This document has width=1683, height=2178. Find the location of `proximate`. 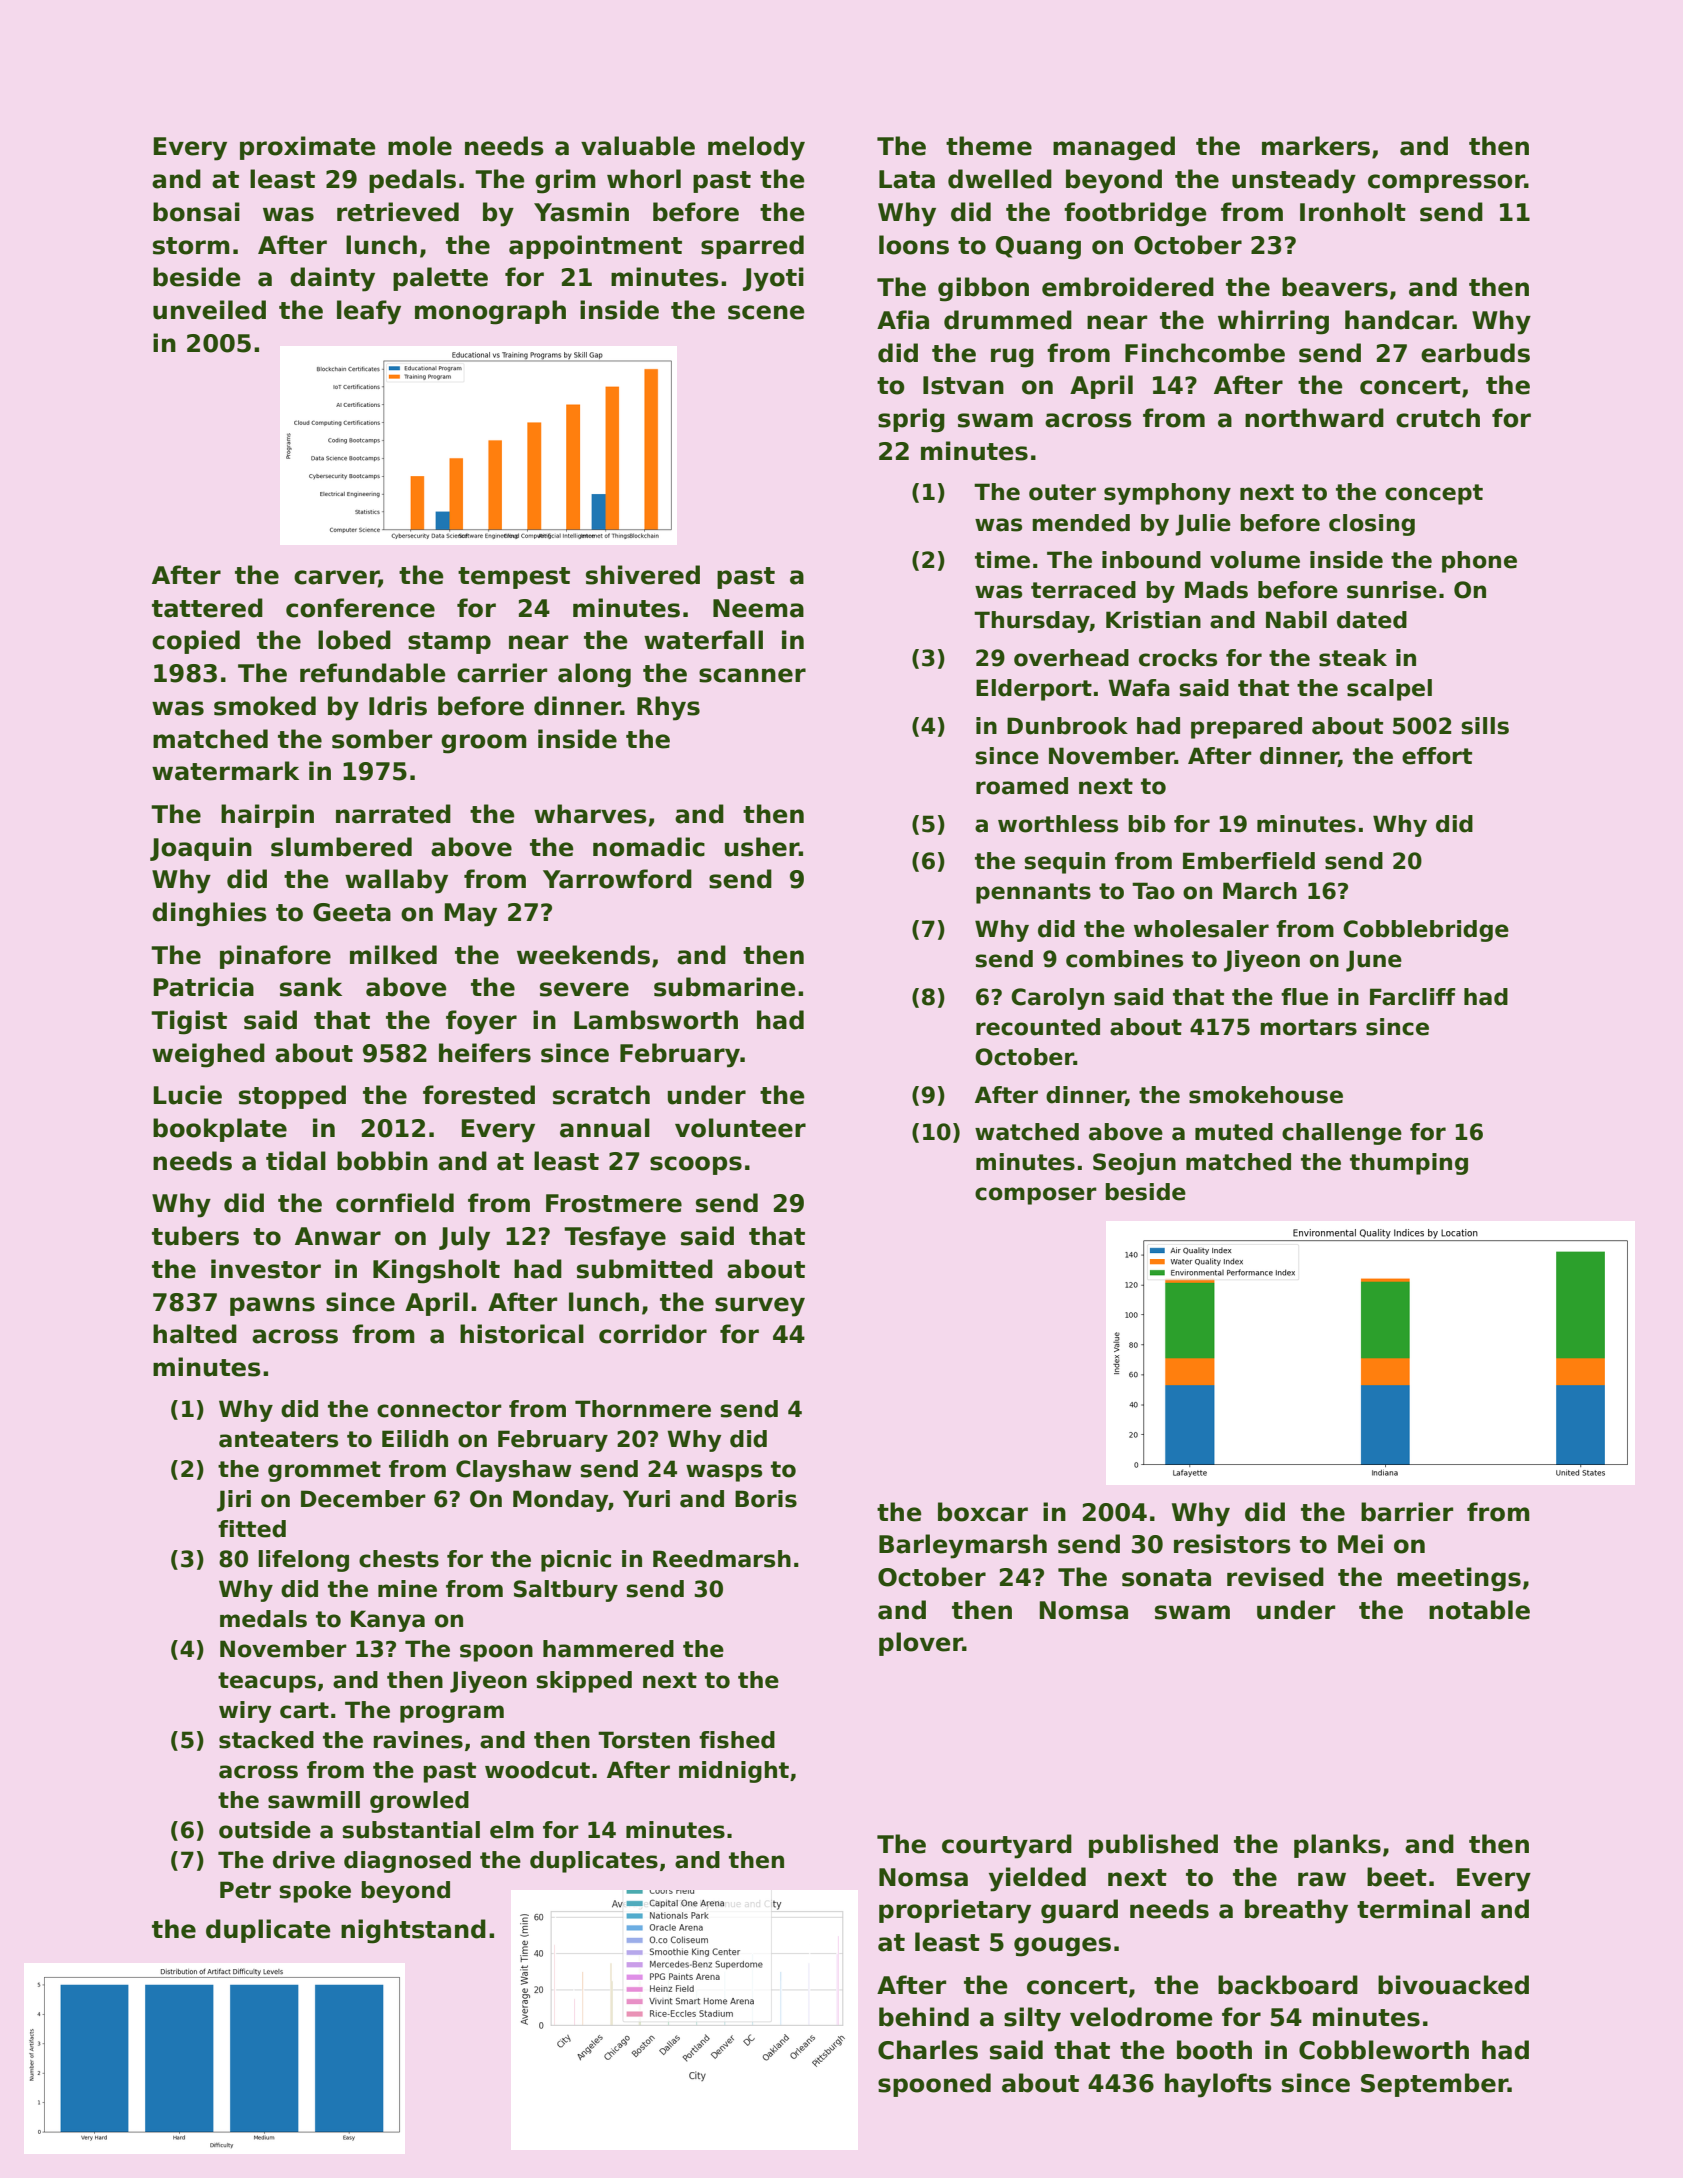

proximate is located at coordinates (308, 148).
